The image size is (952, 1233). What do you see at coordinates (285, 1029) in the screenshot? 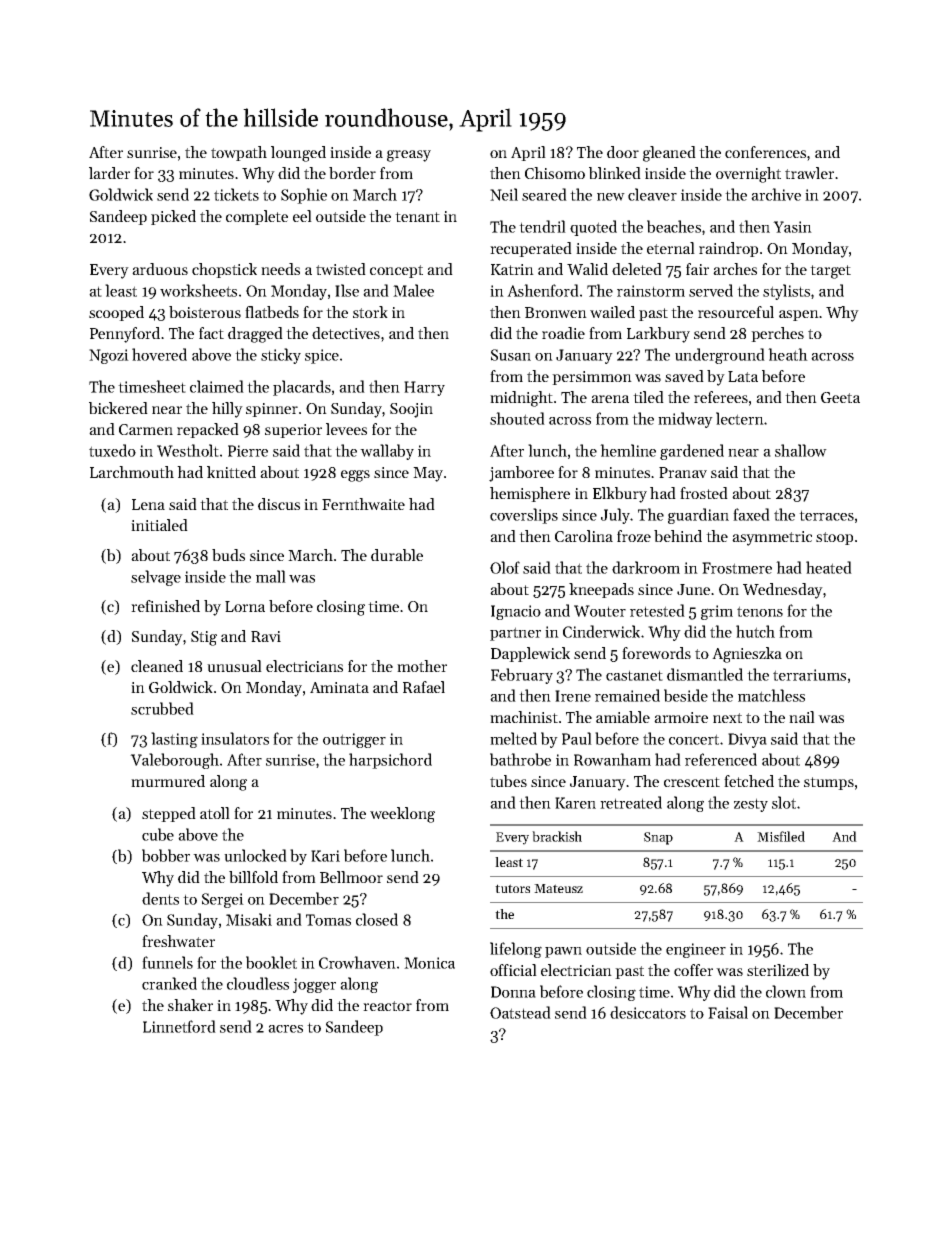
I see `acres` at bounding box center [285, 1029].
